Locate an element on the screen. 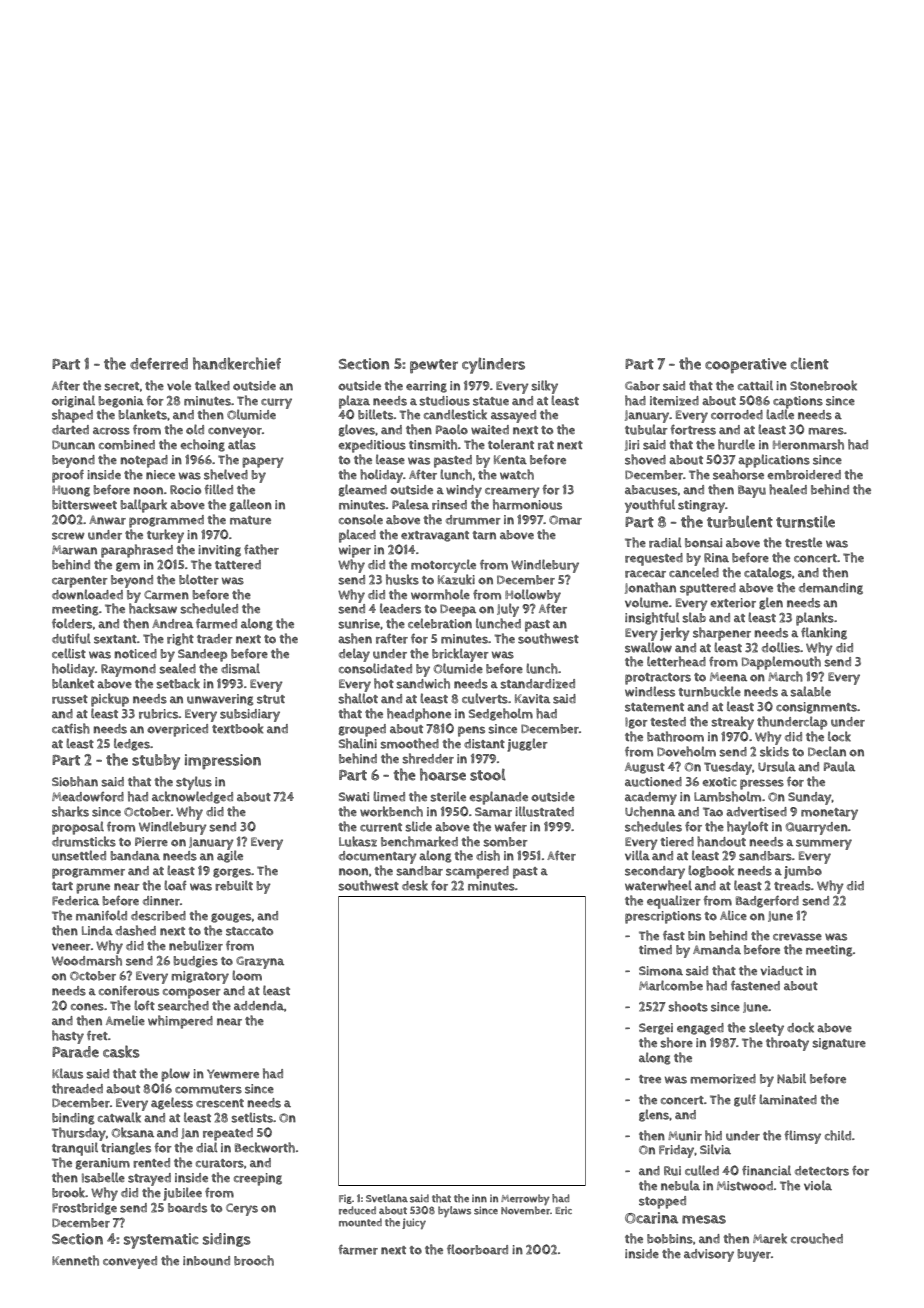 This screenshot has height=1308, width=924. handout is located at coordinates (721, 841).
